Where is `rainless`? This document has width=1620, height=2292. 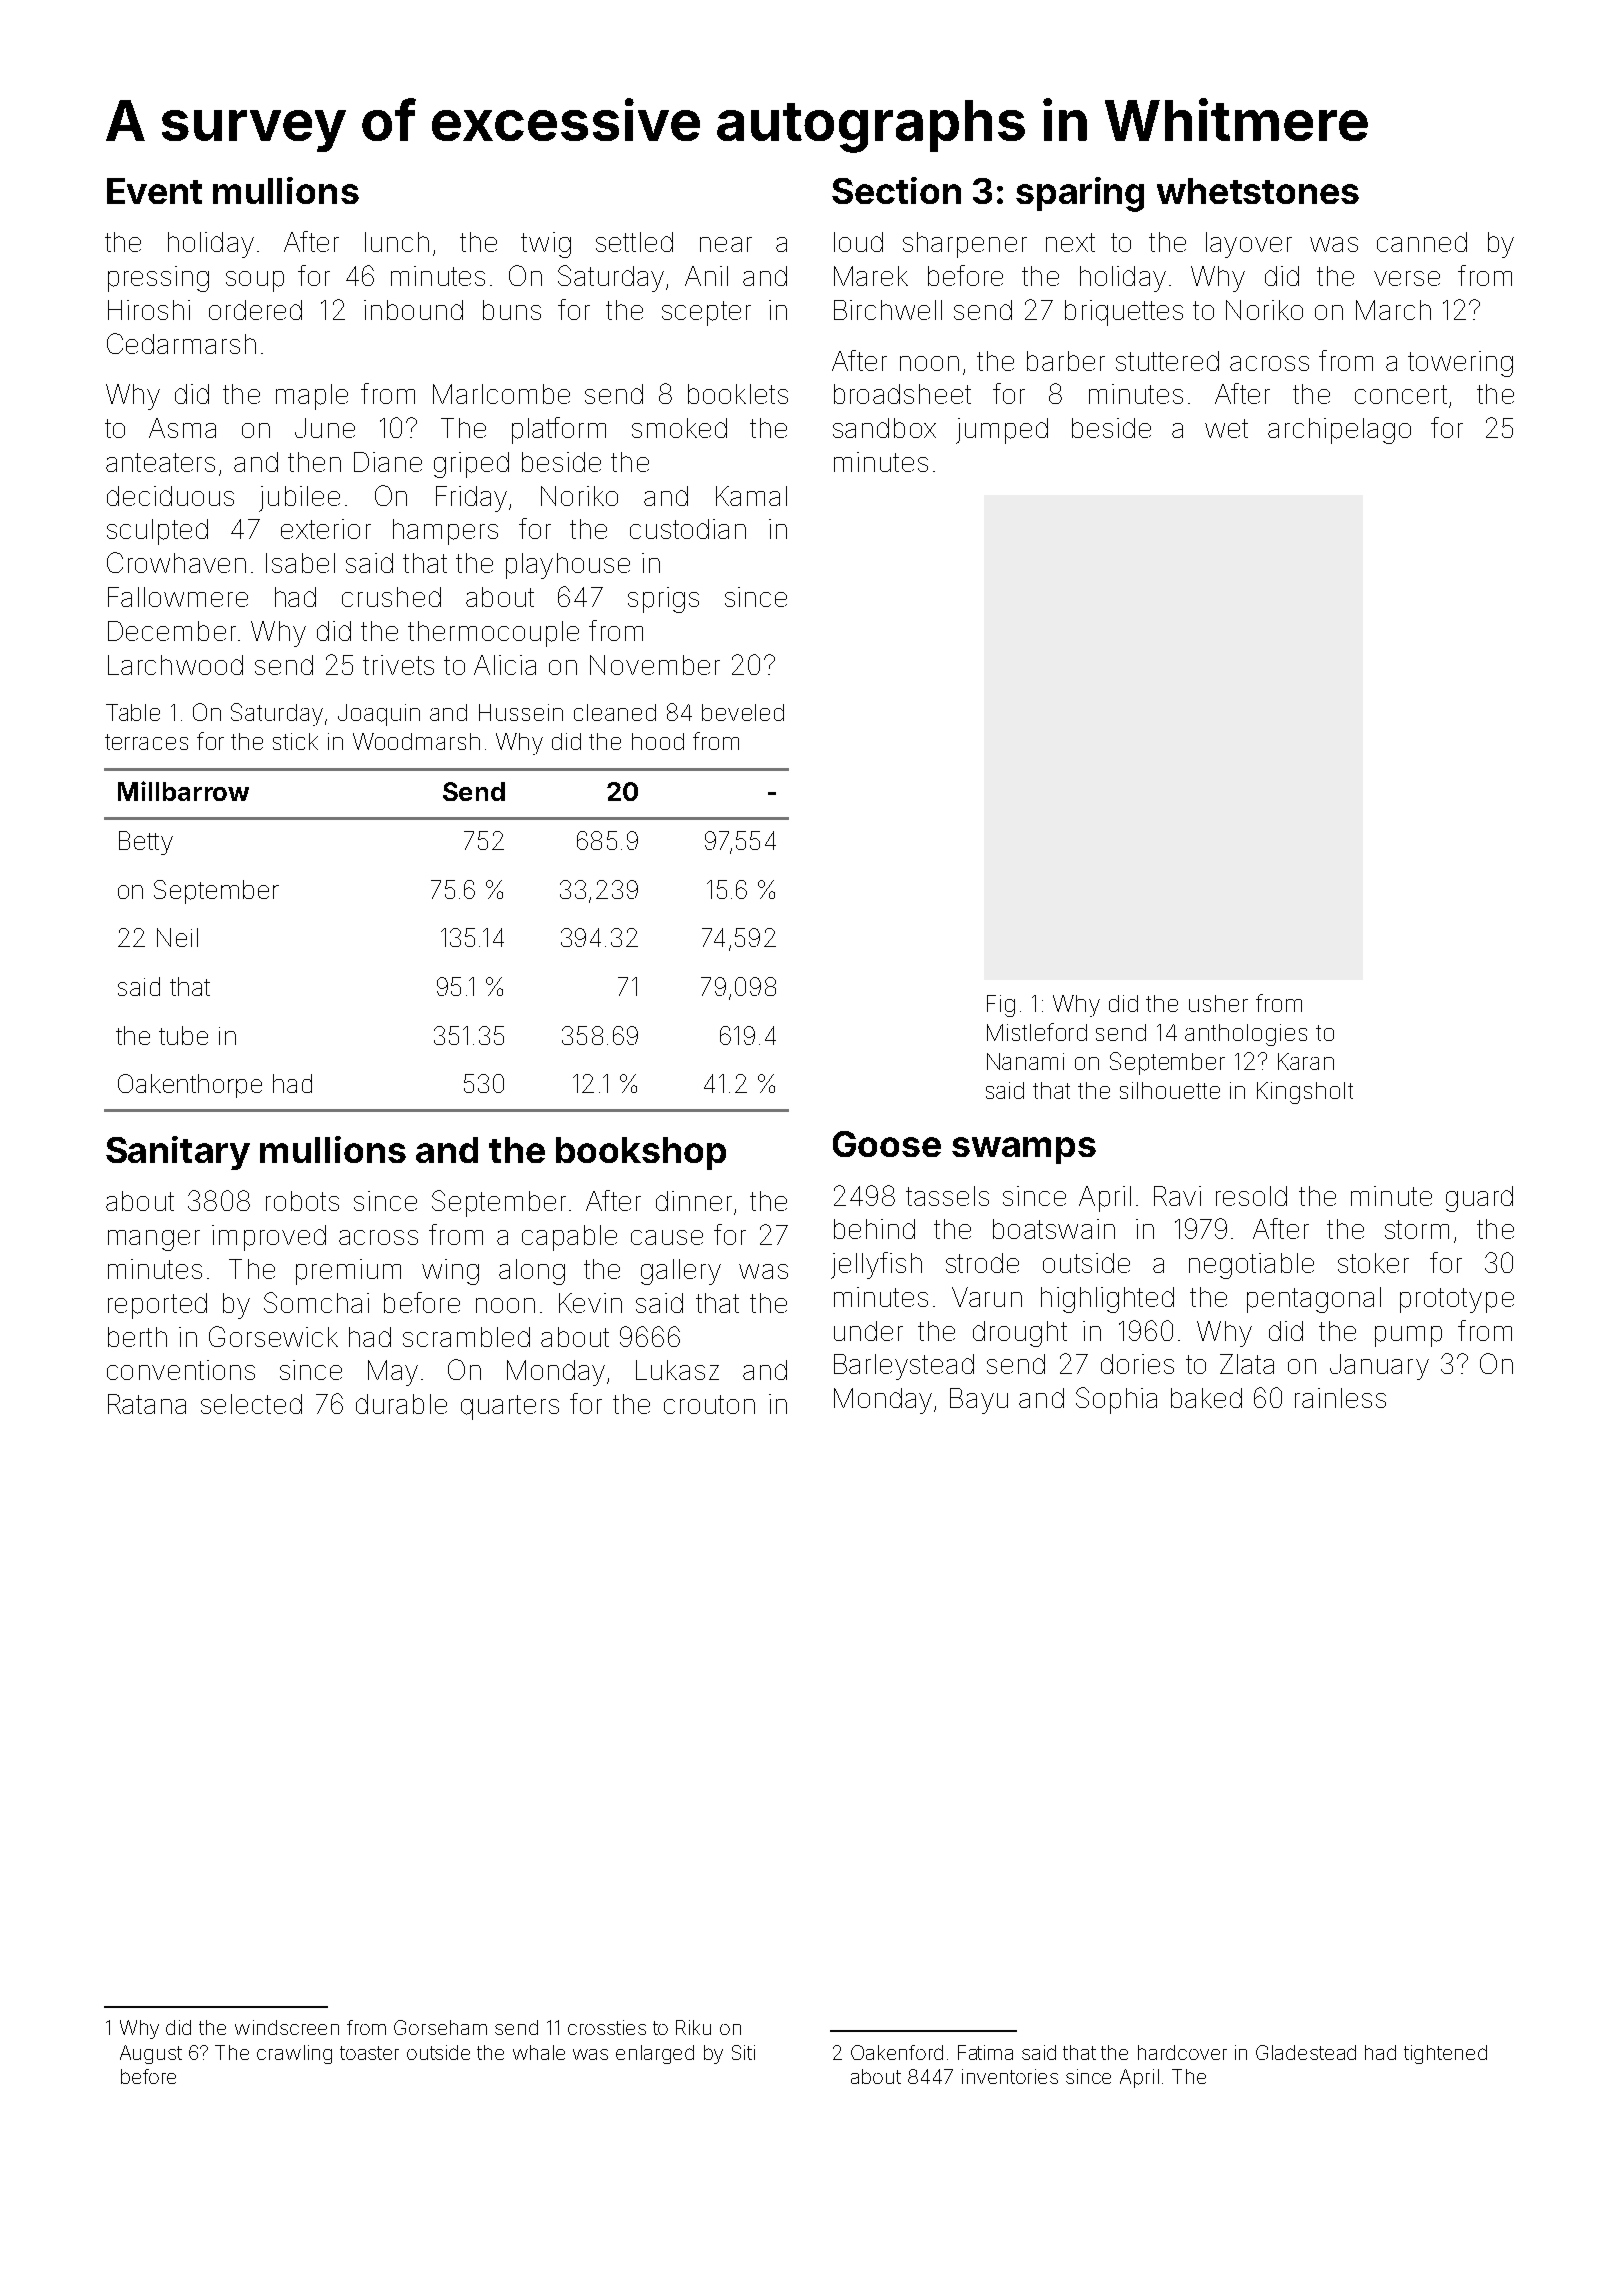 rainless is located at coordinates (1340, 1398).
